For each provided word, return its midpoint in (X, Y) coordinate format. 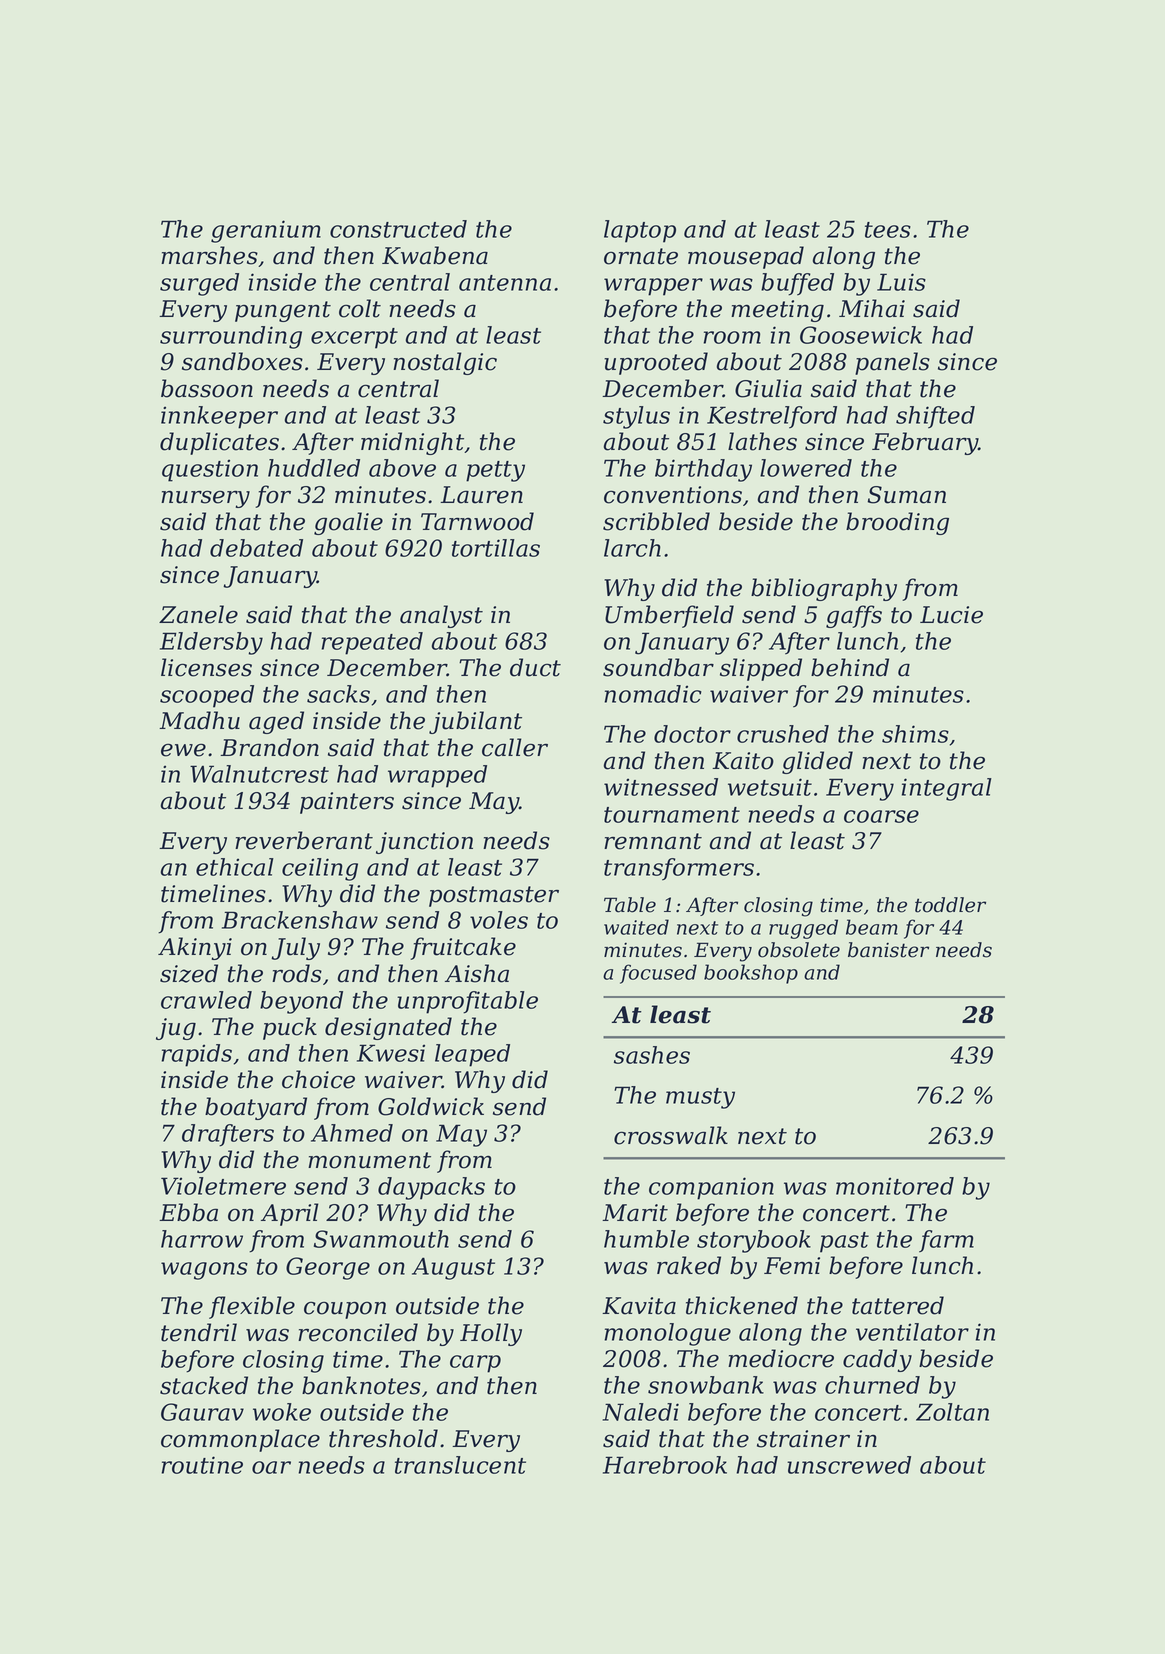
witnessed (661, 787)
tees (888, 230)
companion (711, 1188)
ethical (235, 867)
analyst (441, 616)
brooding (897, 523)
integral (947, 789)
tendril (199, 1332)
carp (475, 1364)
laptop (640, 231)
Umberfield (669, 616)
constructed (398, 229)
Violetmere (223, 1186)
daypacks (431, 1188)
